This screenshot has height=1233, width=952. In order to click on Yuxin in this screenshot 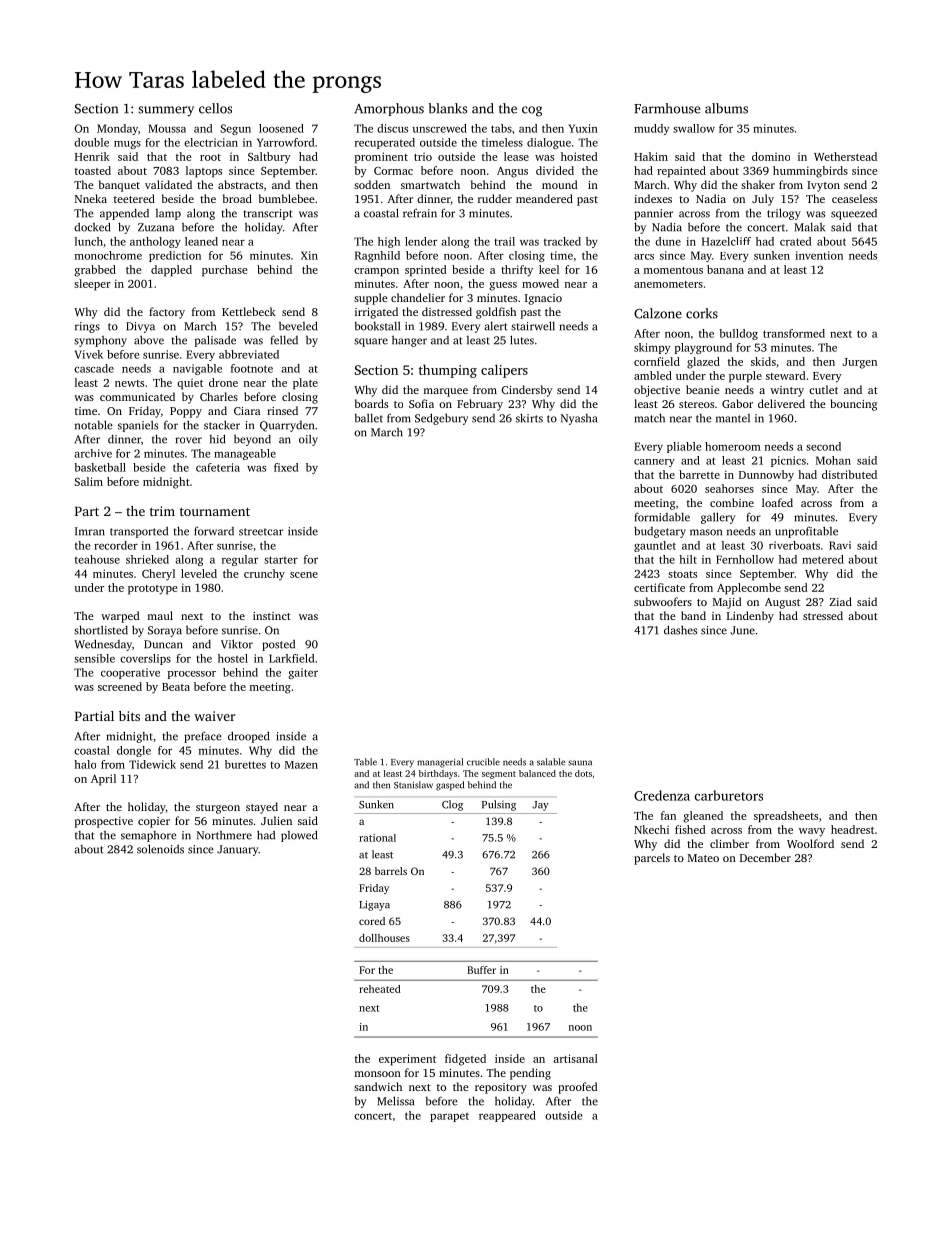, I will do `click(583, 128)`.
